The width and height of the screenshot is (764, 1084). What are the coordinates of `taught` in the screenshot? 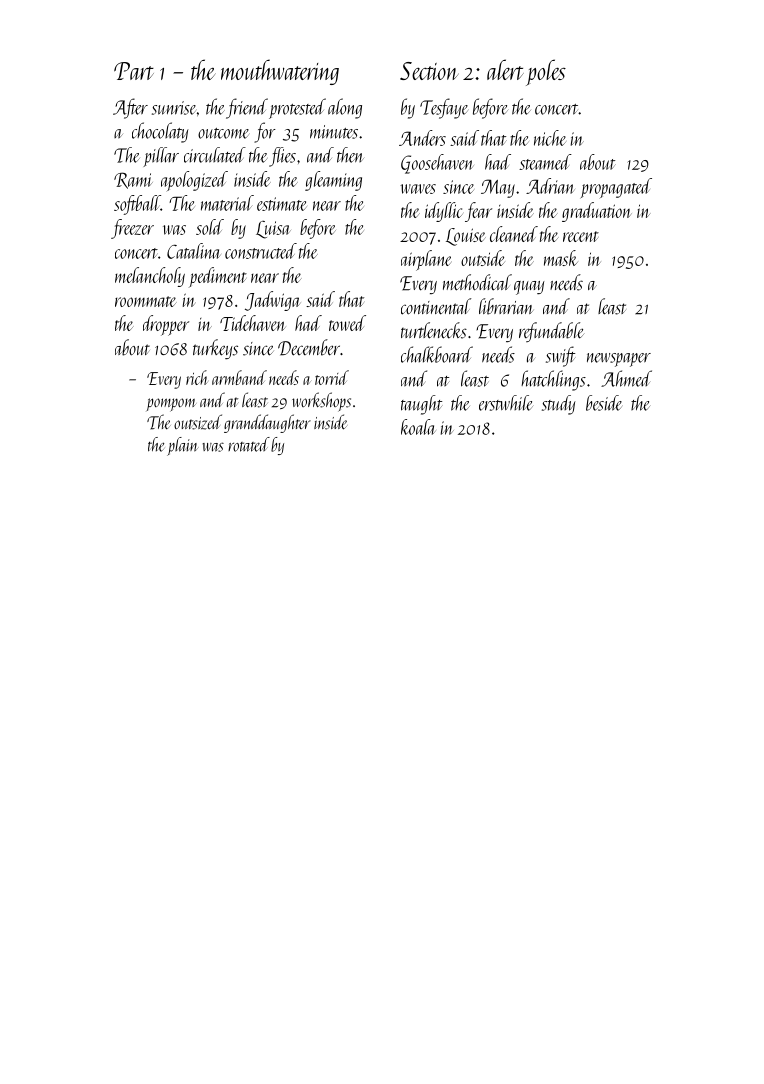 It's located at (422, 405).
